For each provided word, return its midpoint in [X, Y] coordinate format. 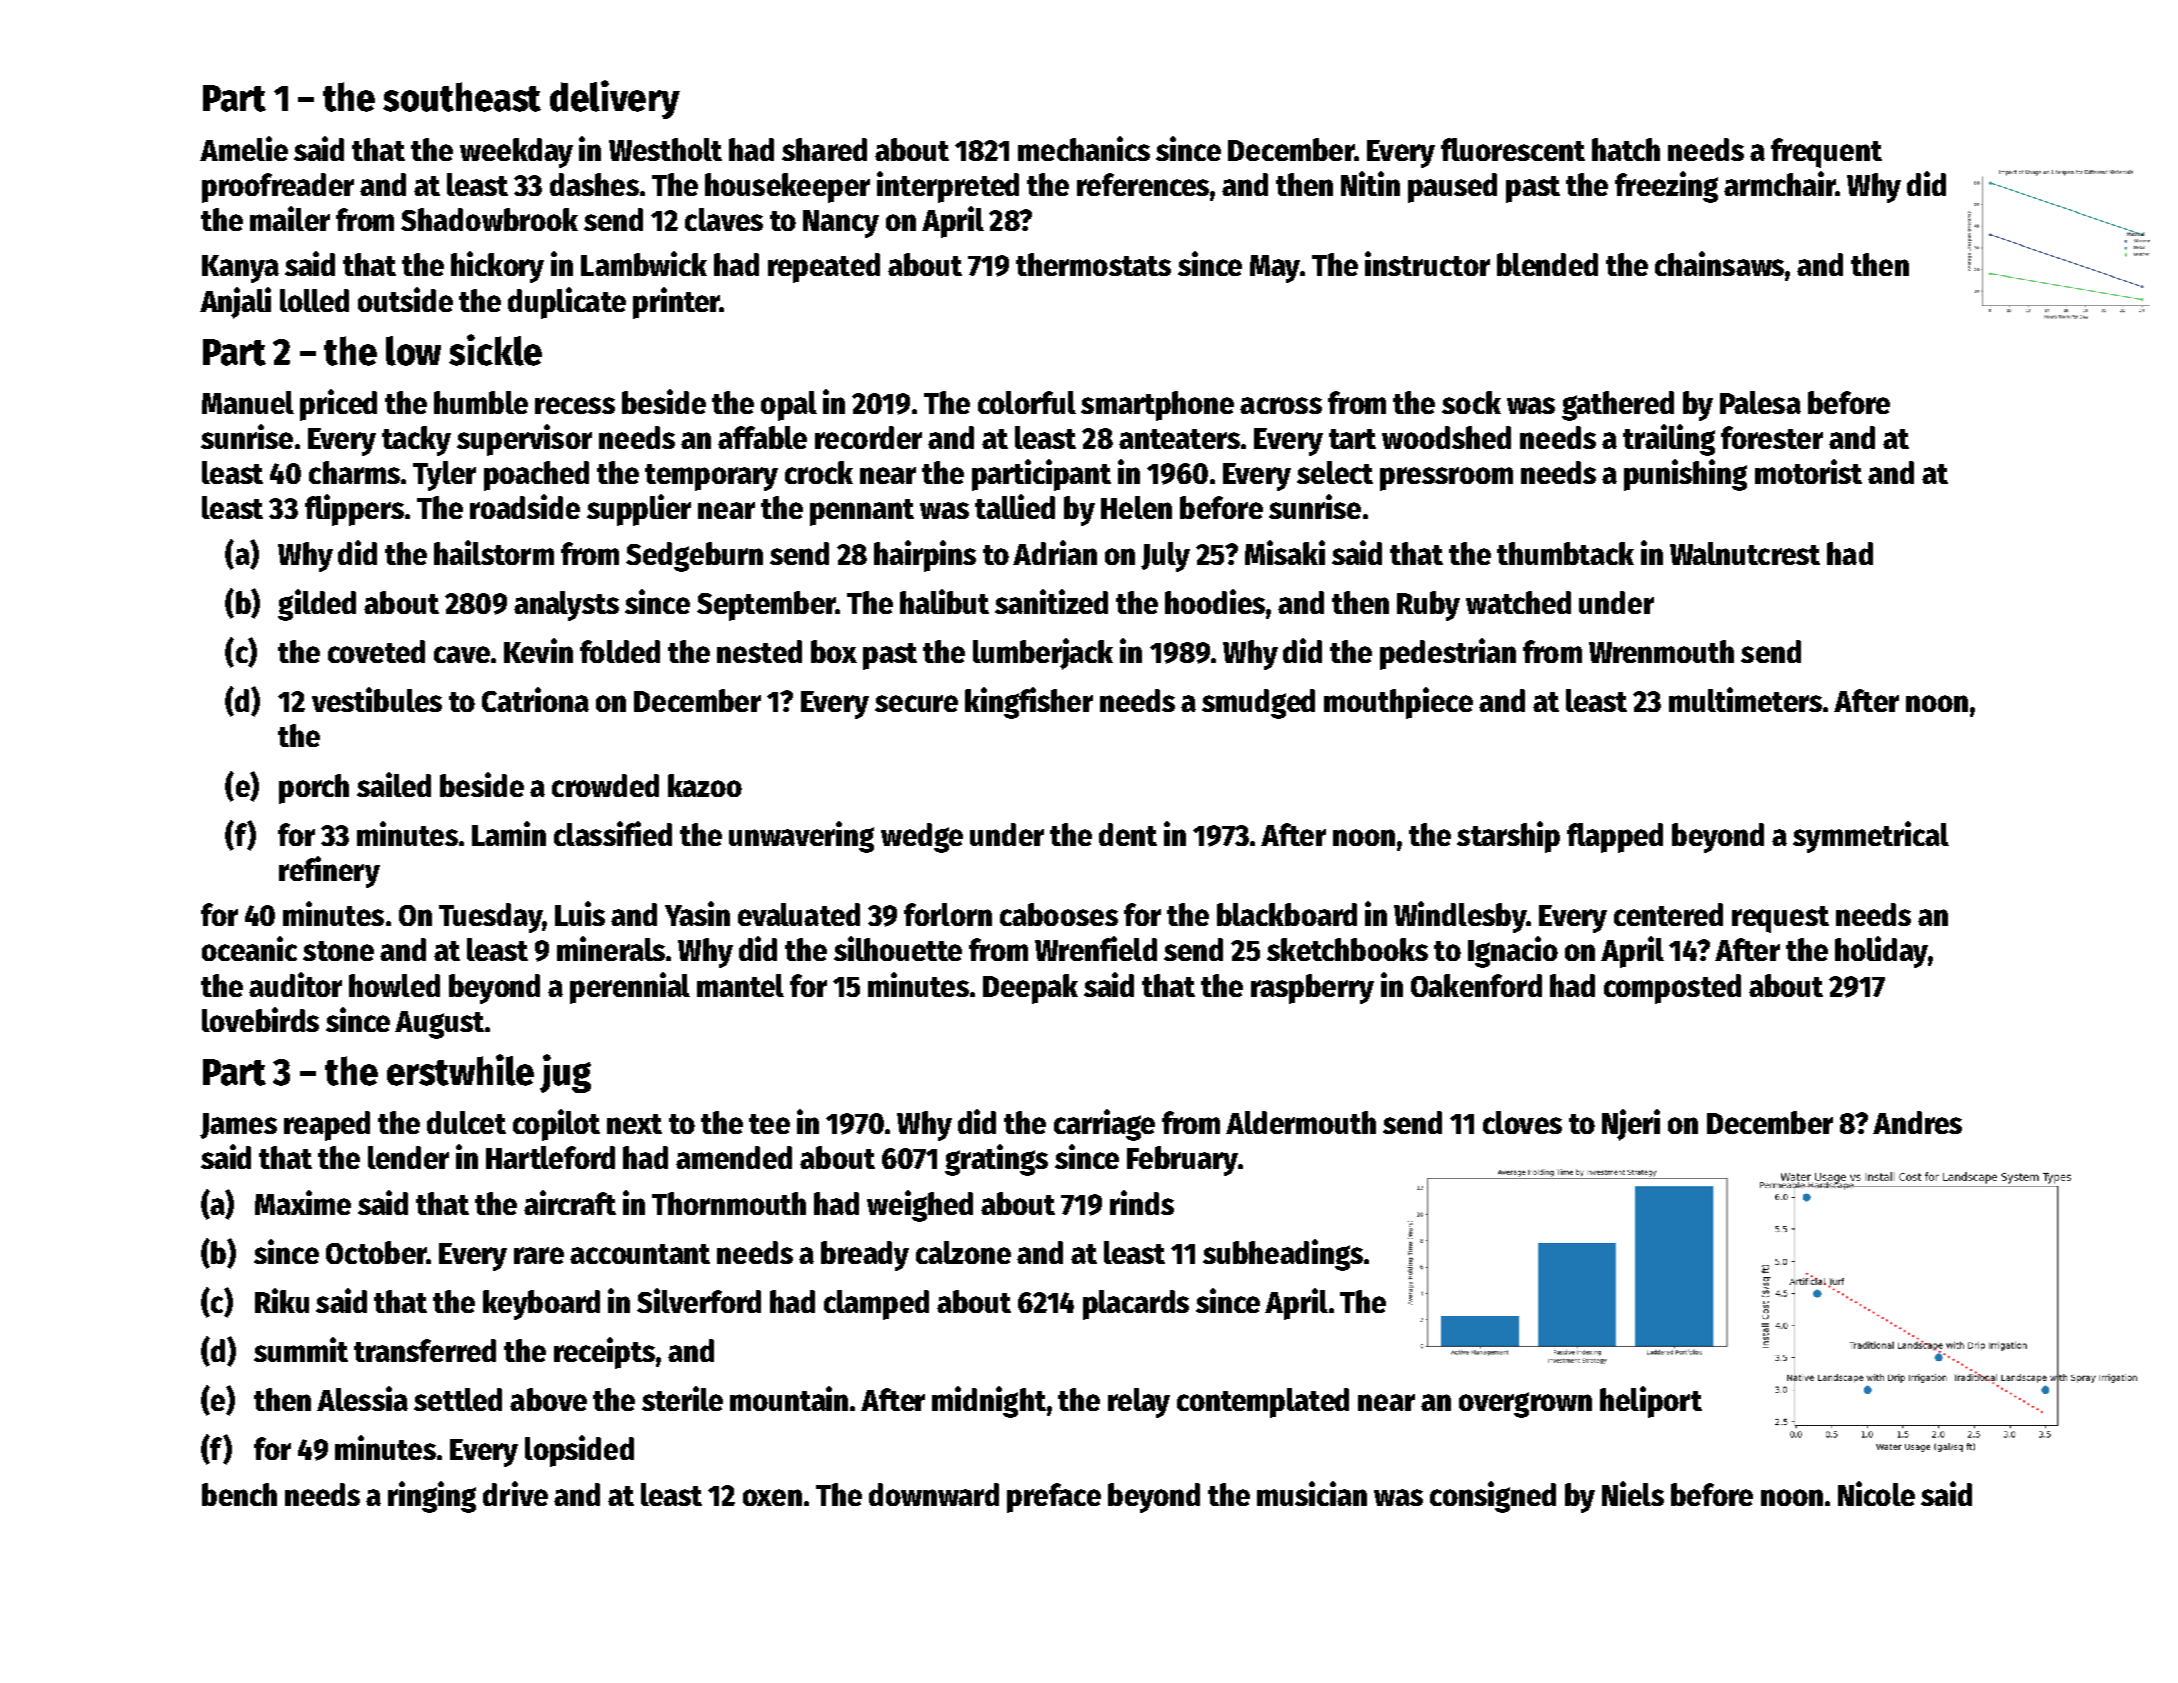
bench [239, 1494]
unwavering [801, 837]
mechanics [1084, 148]
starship [1508, 837]
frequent [1826, 153]
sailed [394, 784]
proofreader [278, 188]
